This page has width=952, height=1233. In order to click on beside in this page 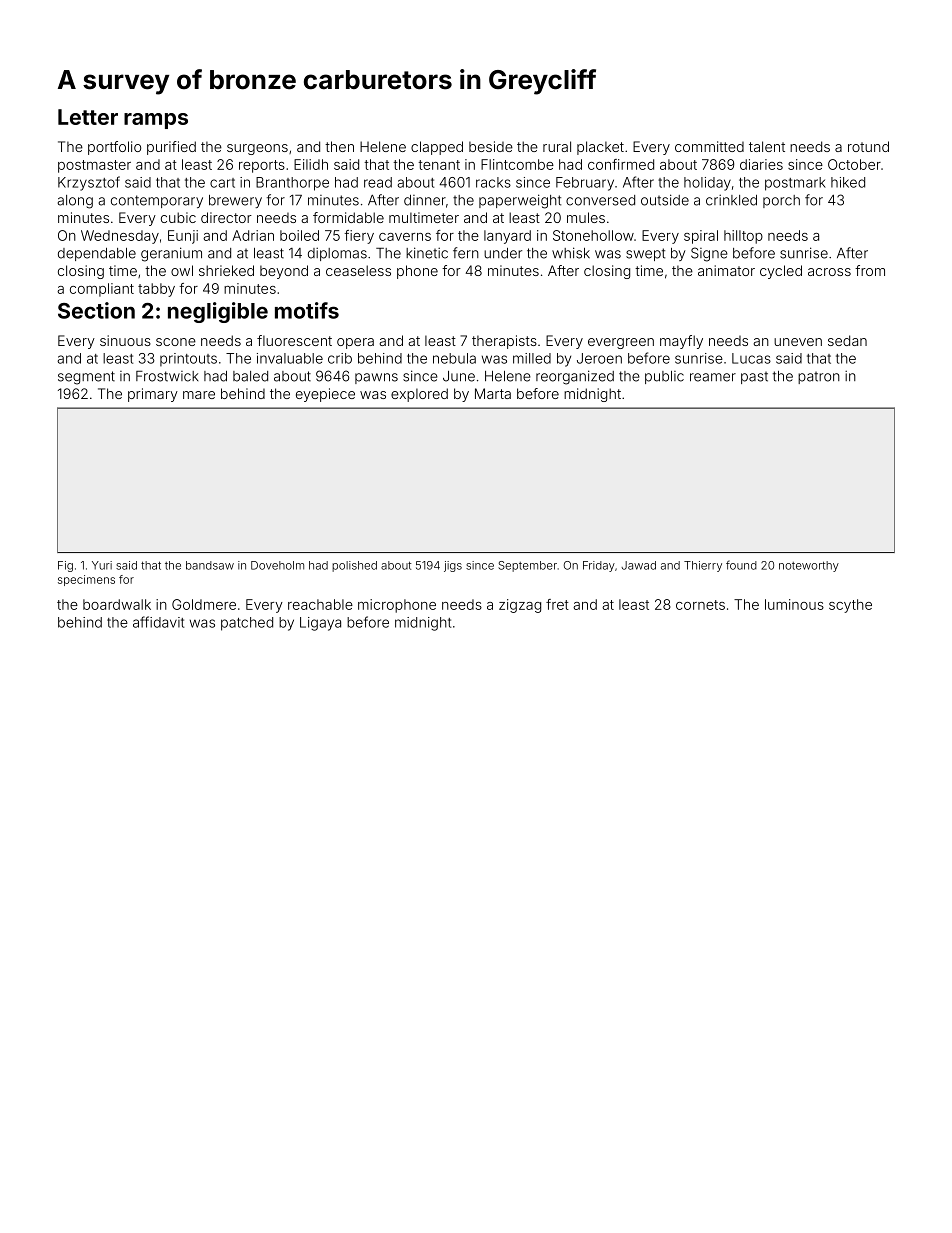, I will do `click(491, 146)`.
